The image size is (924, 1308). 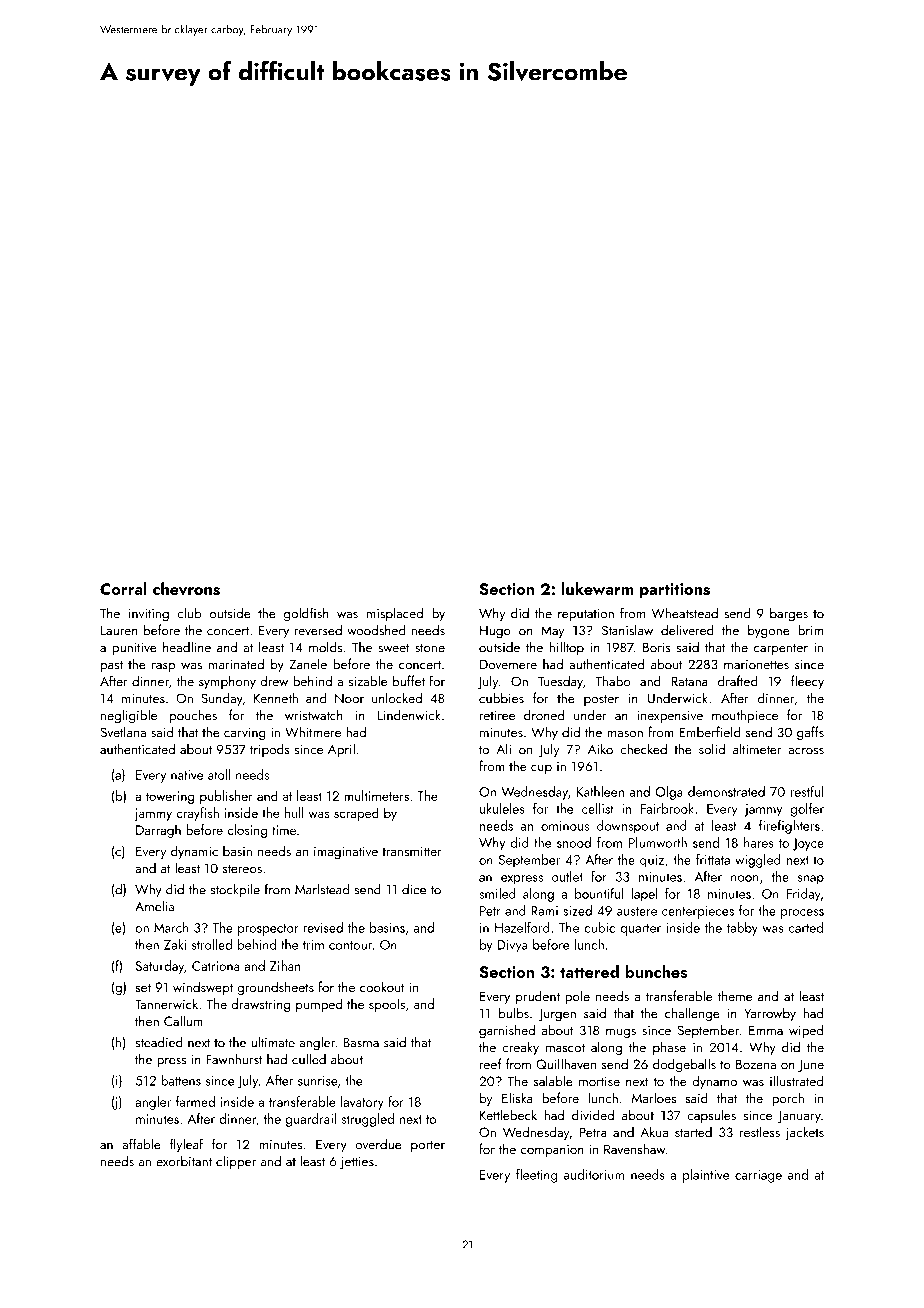 What do you see at coordinates (414, 889) in the image?
I see `dice` at bounding box center [414, 889].
